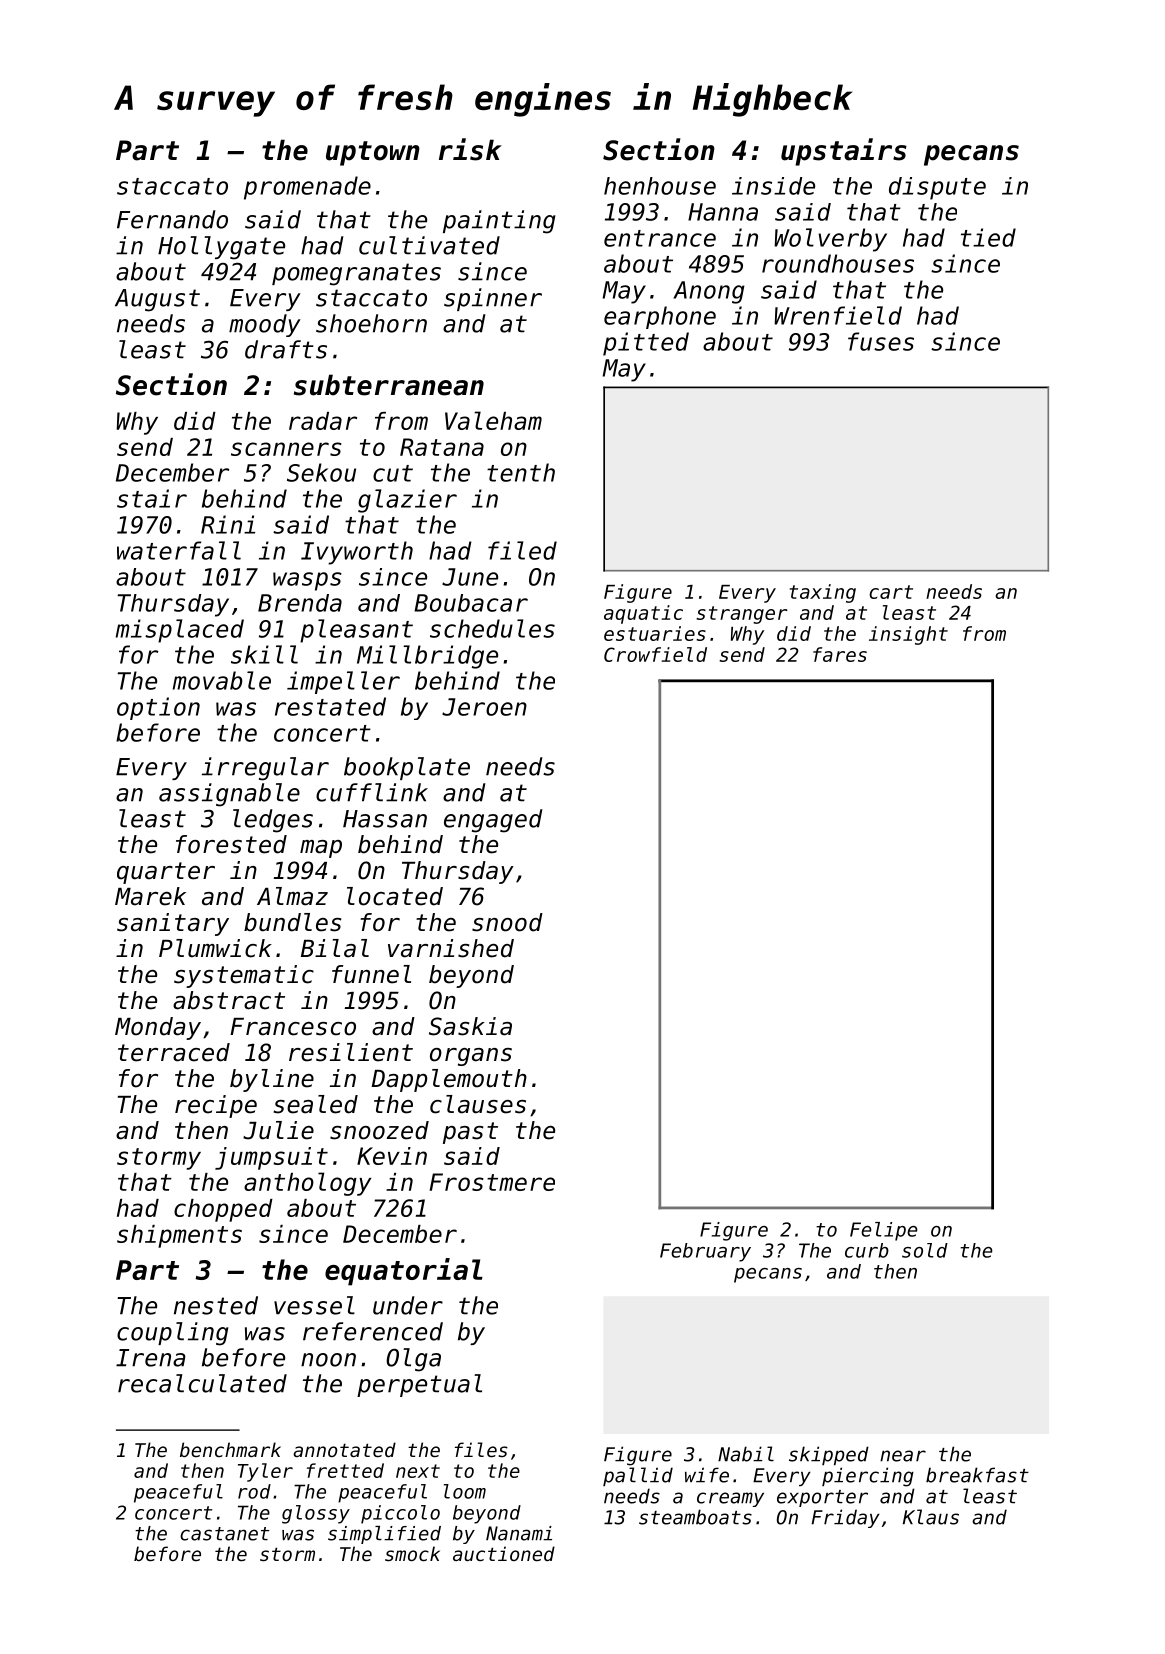  Describe the element at coordinates (884, 1231) in the screenshot. I see `Felipe` at that location.
